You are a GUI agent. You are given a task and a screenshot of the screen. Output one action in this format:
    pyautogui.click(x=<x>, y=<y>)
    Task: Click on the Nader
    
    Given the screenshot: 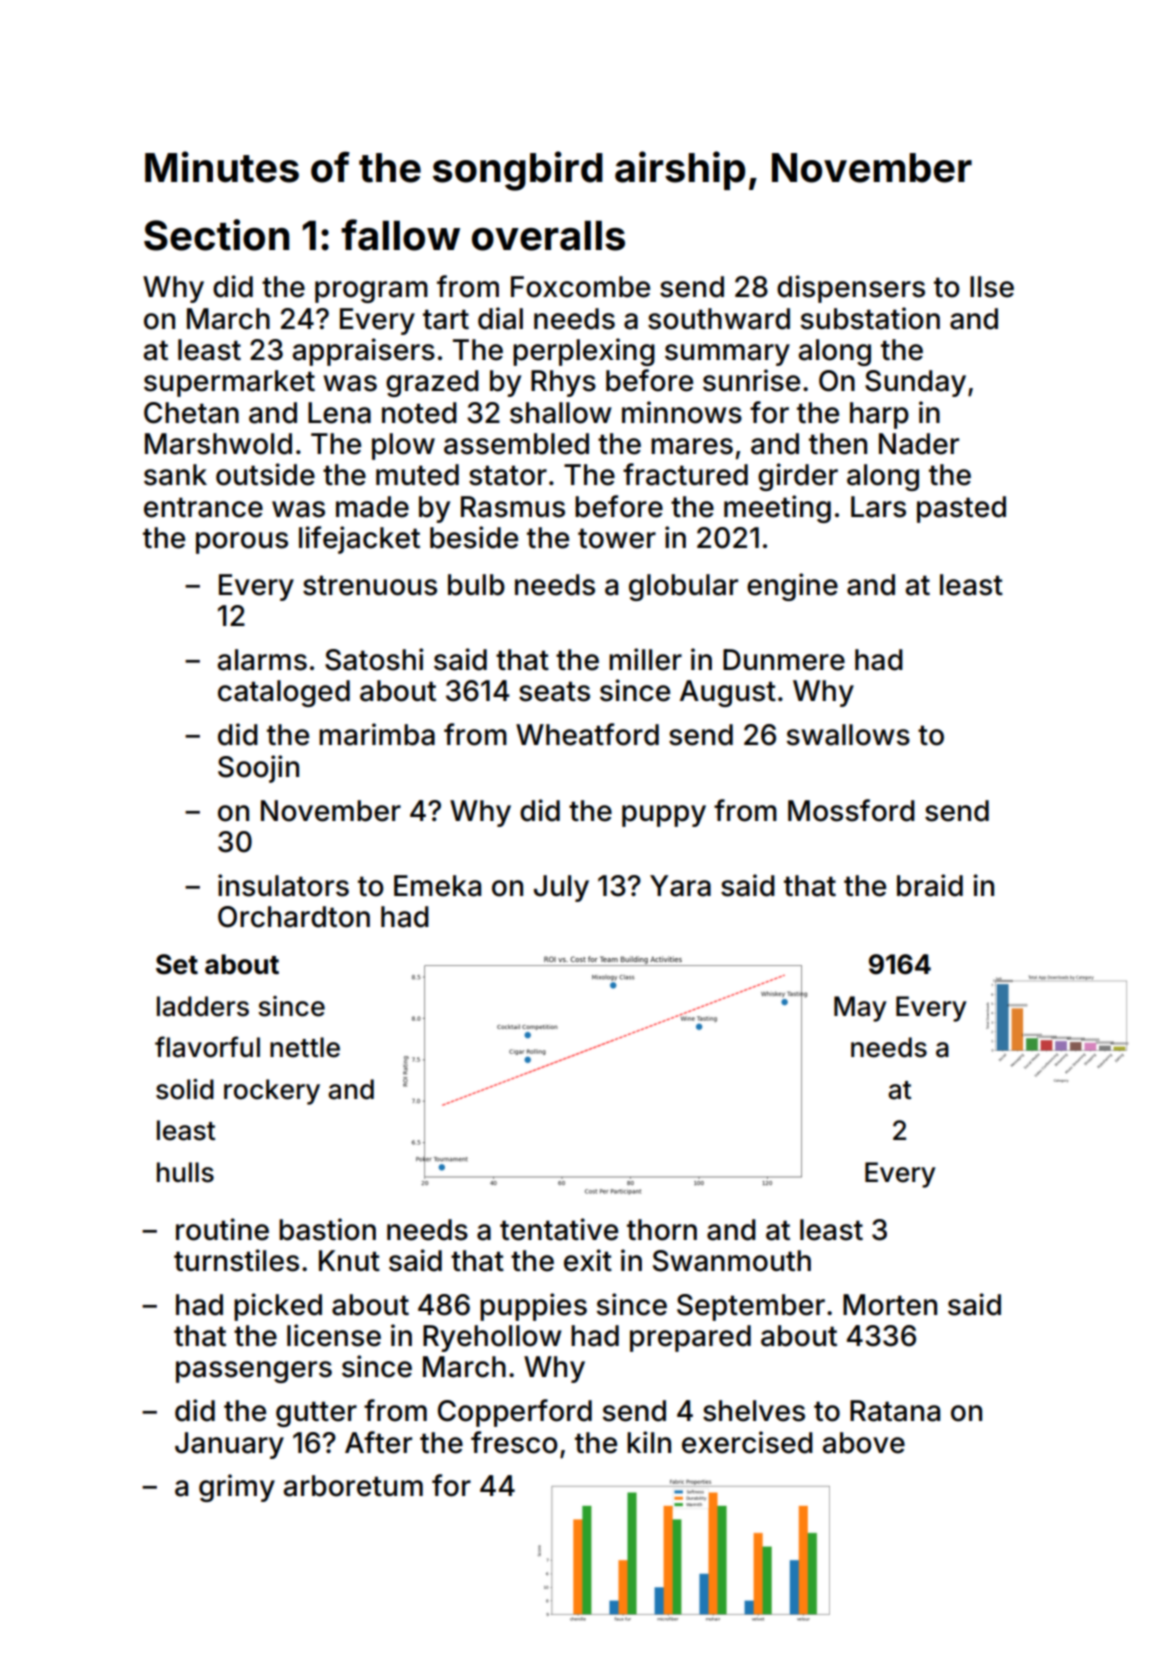 What is the action you would take?
    pyautogui.click(x=919, y=444)
